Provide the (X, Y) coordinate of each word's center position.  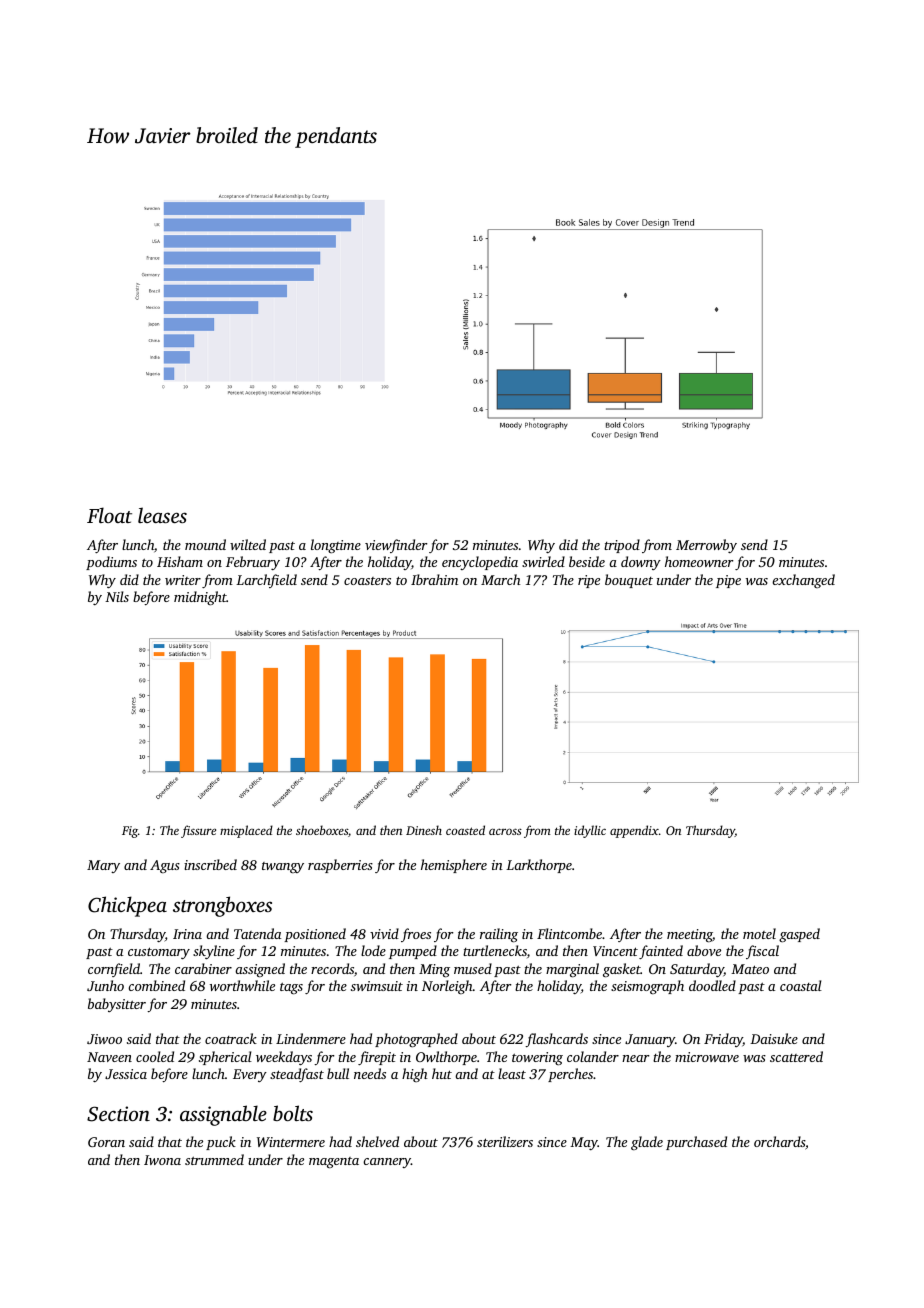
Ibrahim (434, 579)
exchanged (803, 581)
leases (162, 515)
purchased (696, 1143)
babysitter (117, 1005)
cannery (387, 1163)
